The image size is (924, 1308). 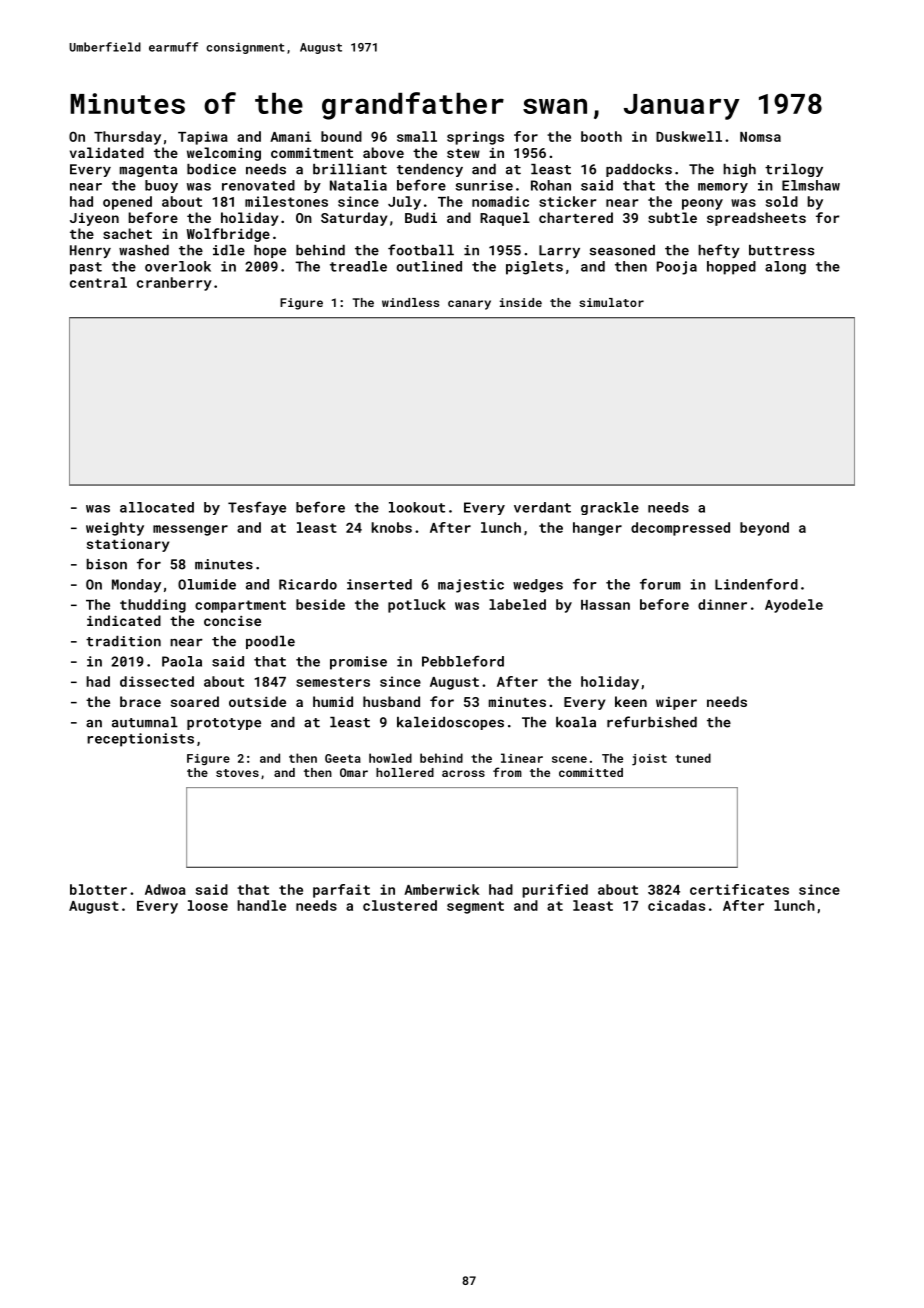 What do you see at coordinates (127, 138) in the screenshot?
I see `Thursday` at bounding box center [127, 138].
